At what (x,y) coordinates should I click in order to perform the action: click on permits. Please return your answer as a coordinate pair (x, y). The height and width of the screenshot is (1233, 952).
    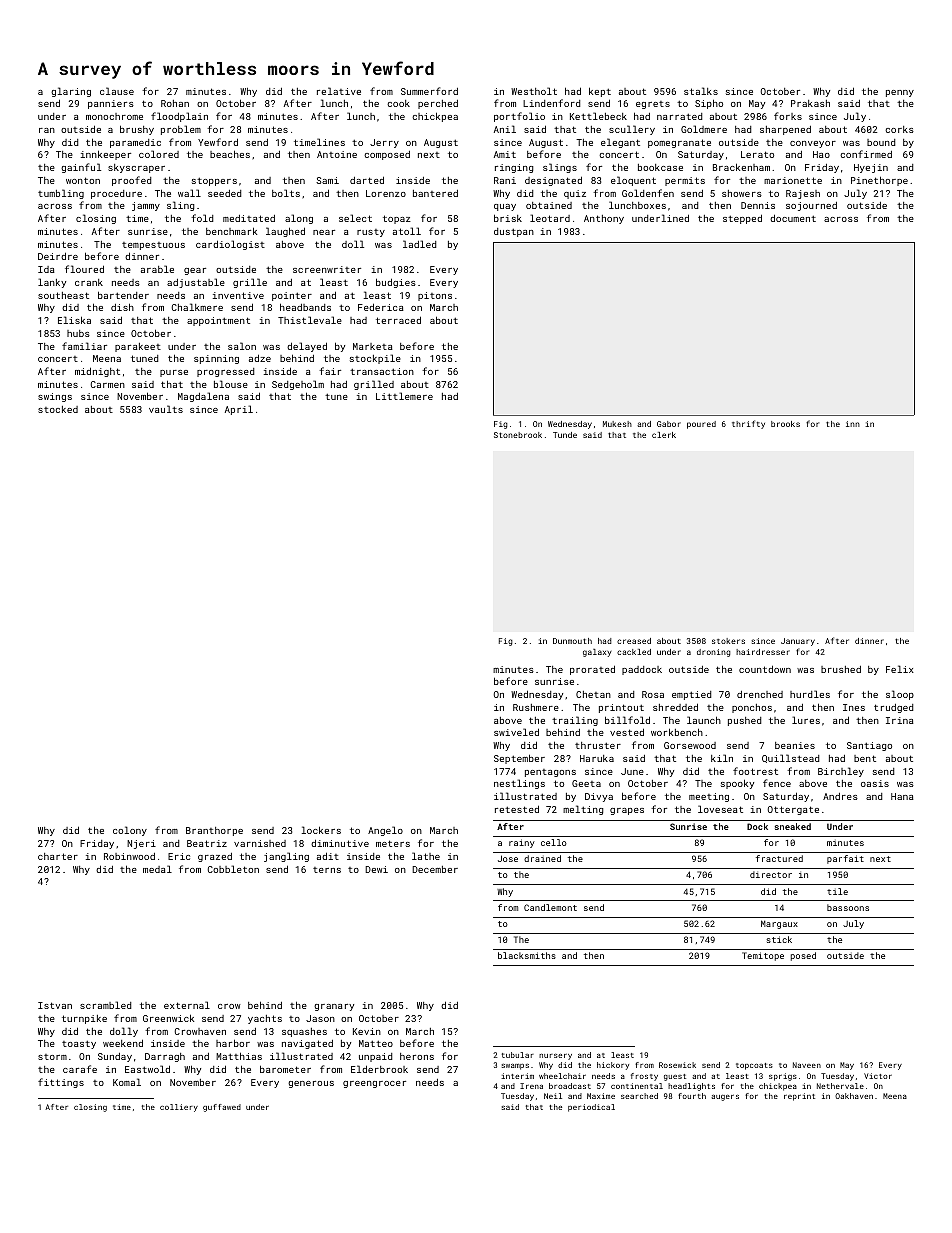
    Looking at the image, I should click on (685, 181).
